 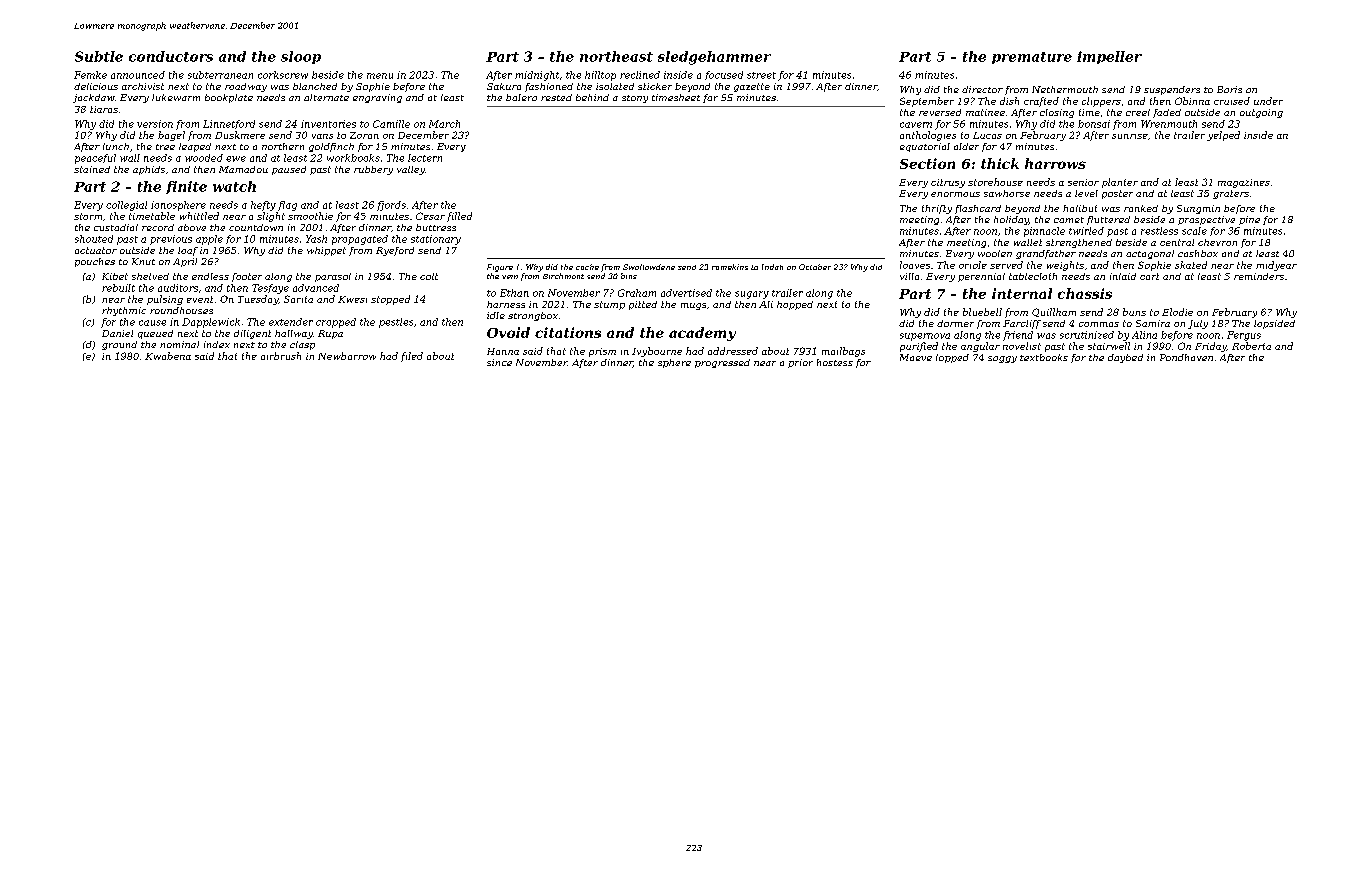 I want to click on previous, so click(x=171, y=240).
